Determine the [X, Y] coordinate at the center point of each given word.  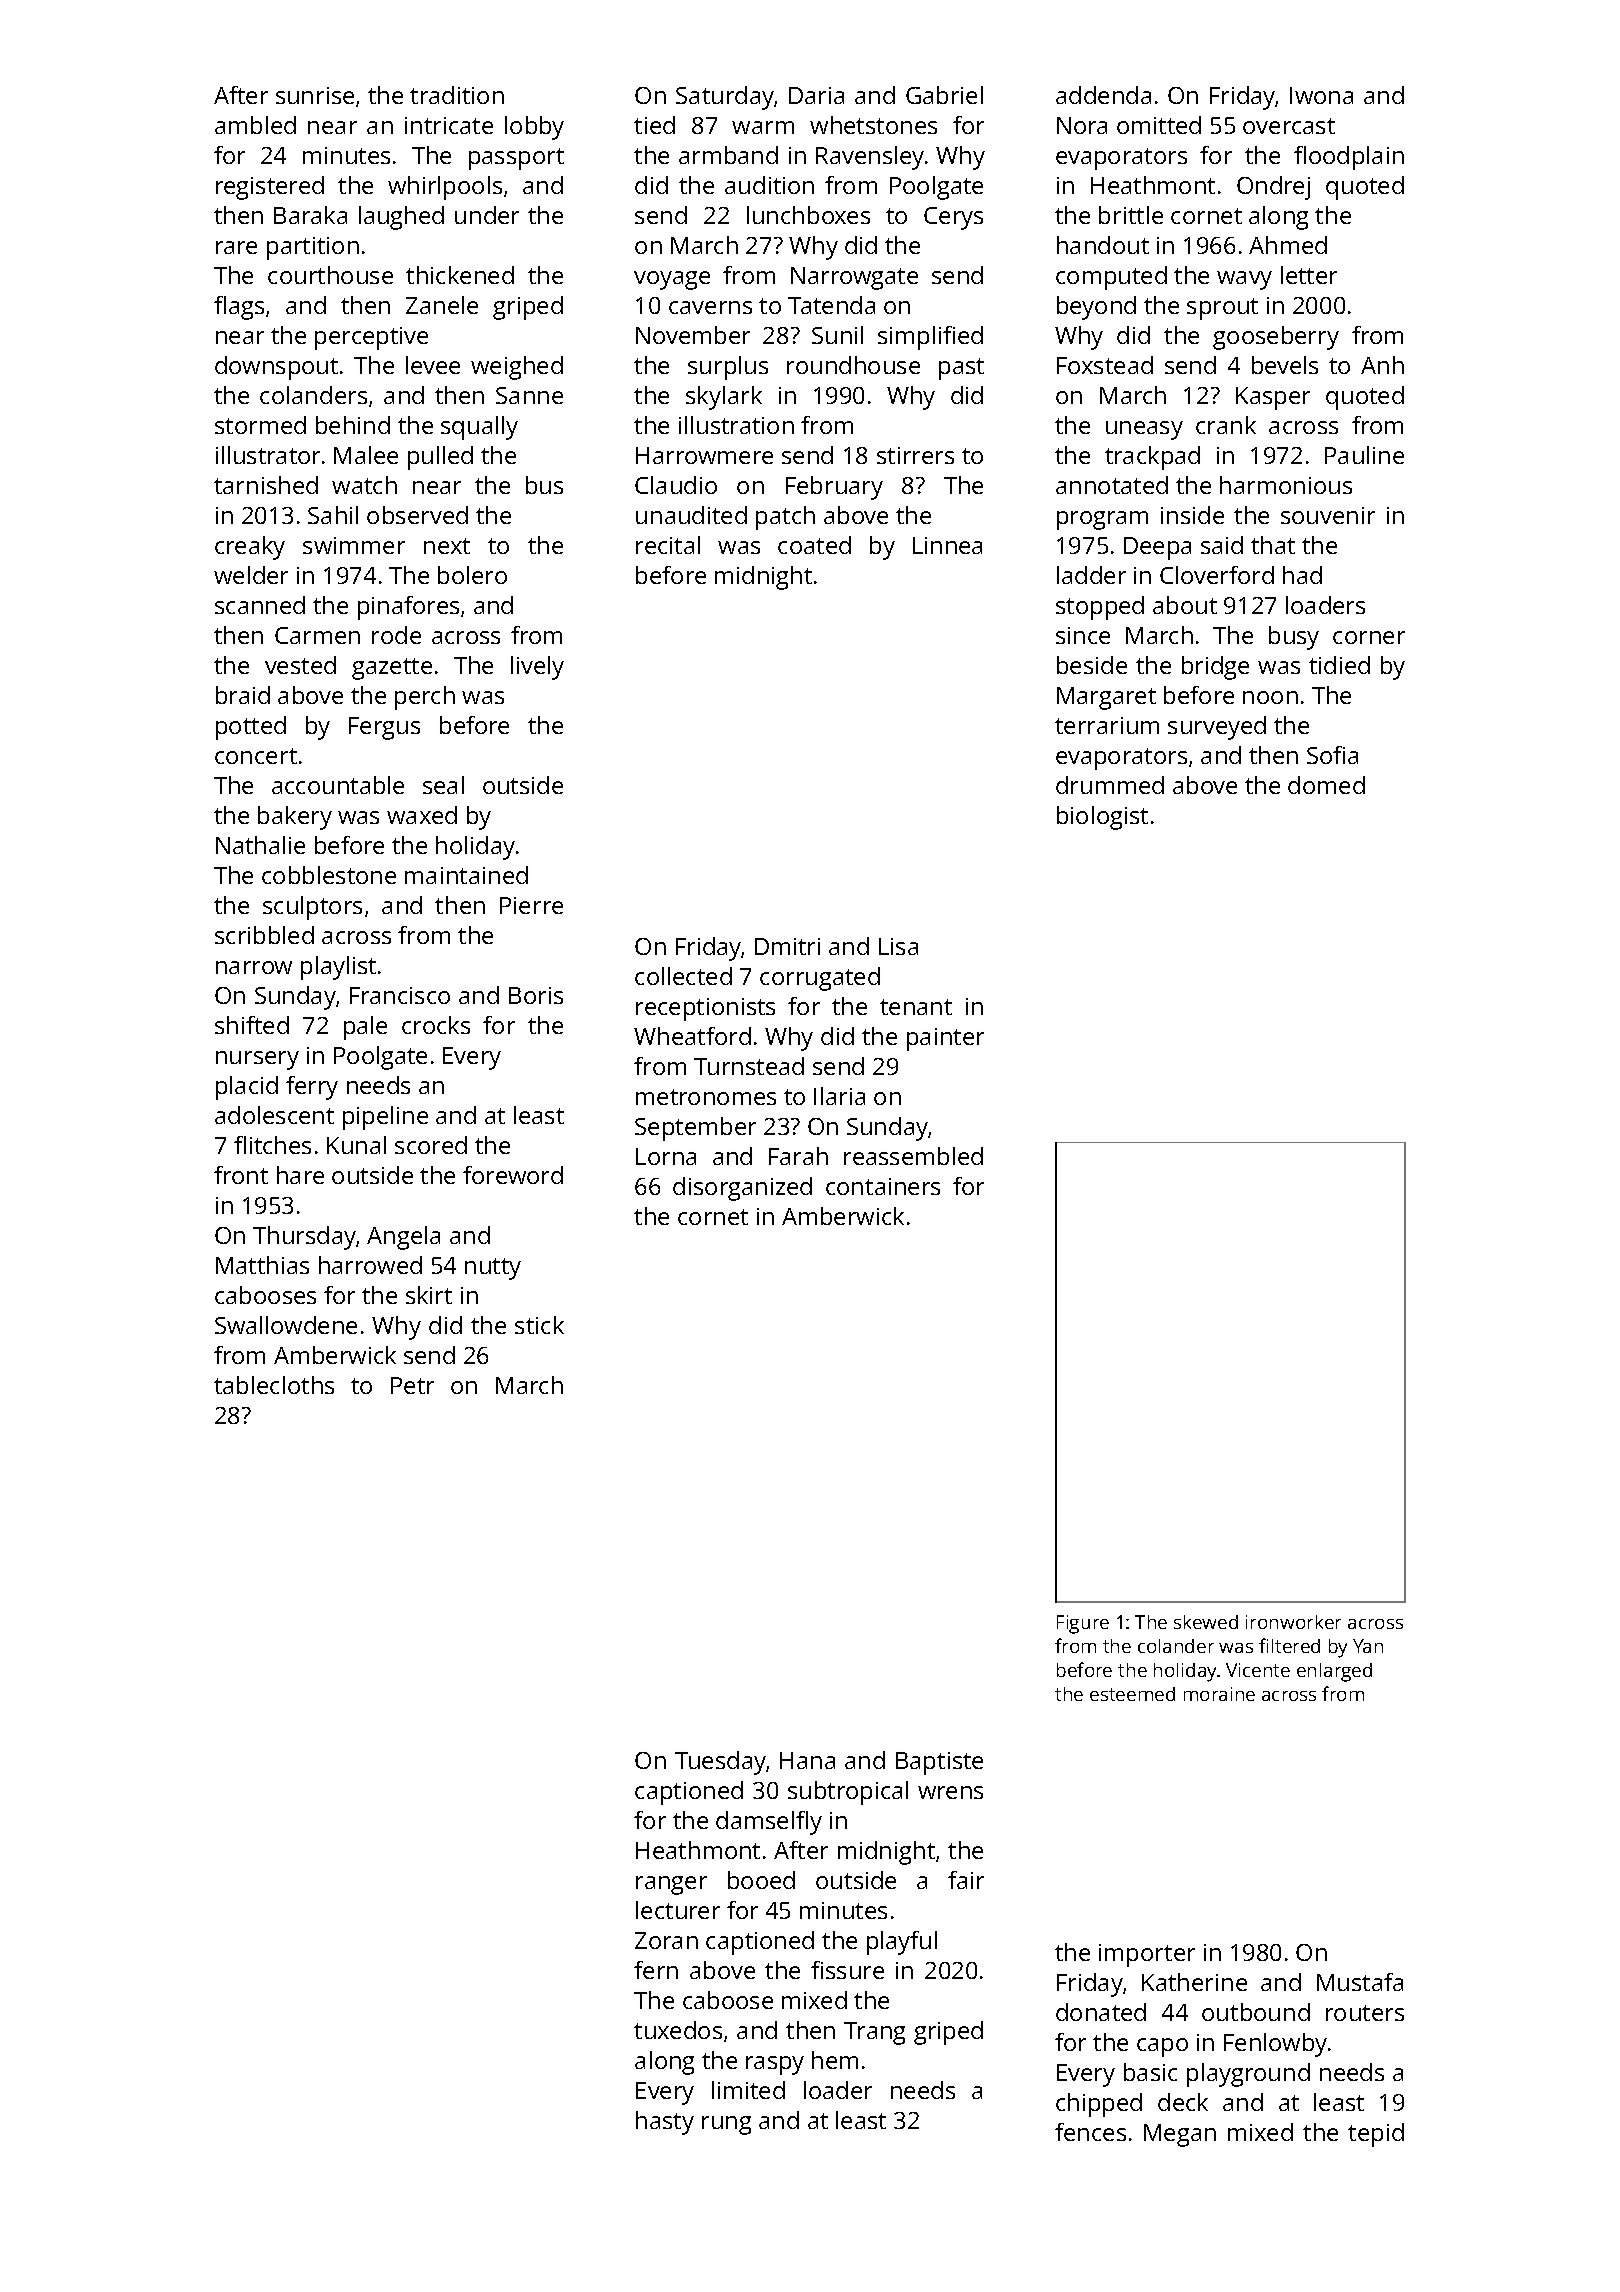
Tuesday [720, 1763]
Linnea [947, 545]
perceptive [371, 338]
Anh [1382, 365]
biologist [1102, 818]
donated [1101, 2012]
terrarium [1107, 725]
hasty [665, 2123]
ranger [671, 1885]
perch [425, 698]
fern [656, 1970]
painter [945, 1039]
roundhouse [853, 365]
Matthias [262, 1265]
